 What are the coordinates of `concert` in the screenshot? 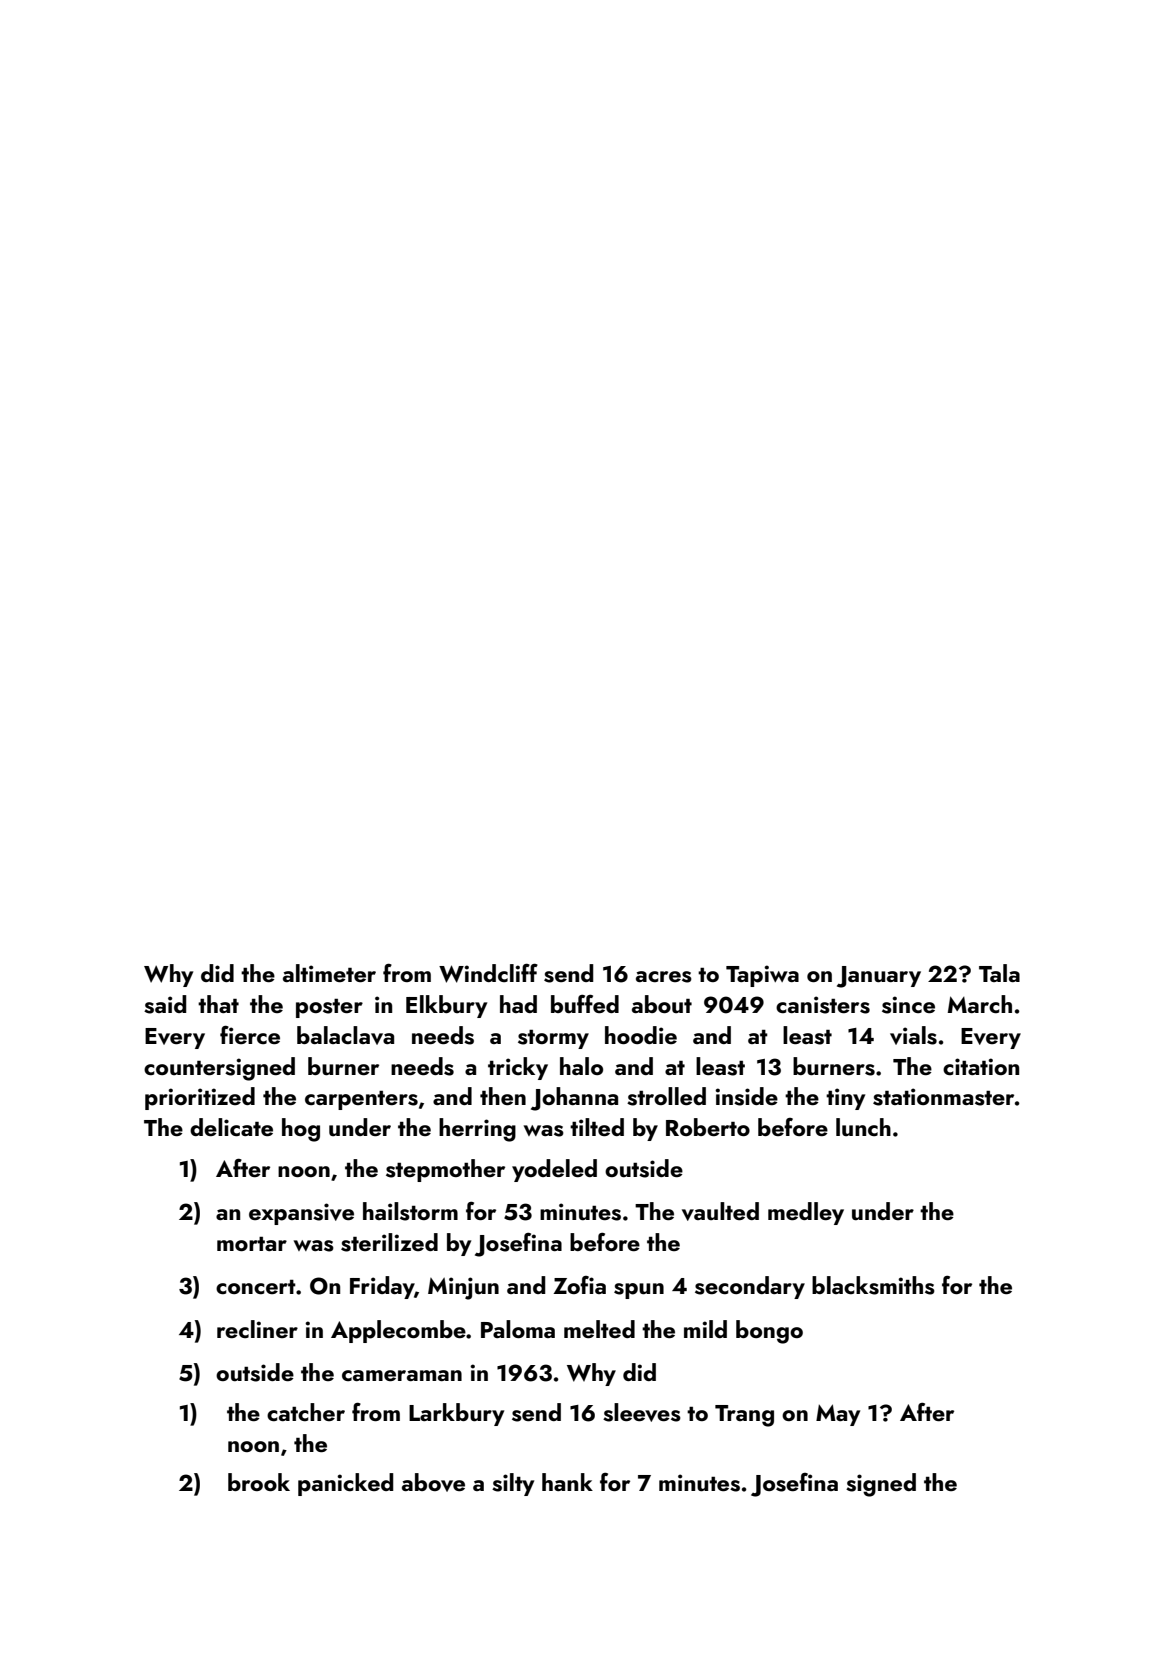 It's located at (256, 1287).
